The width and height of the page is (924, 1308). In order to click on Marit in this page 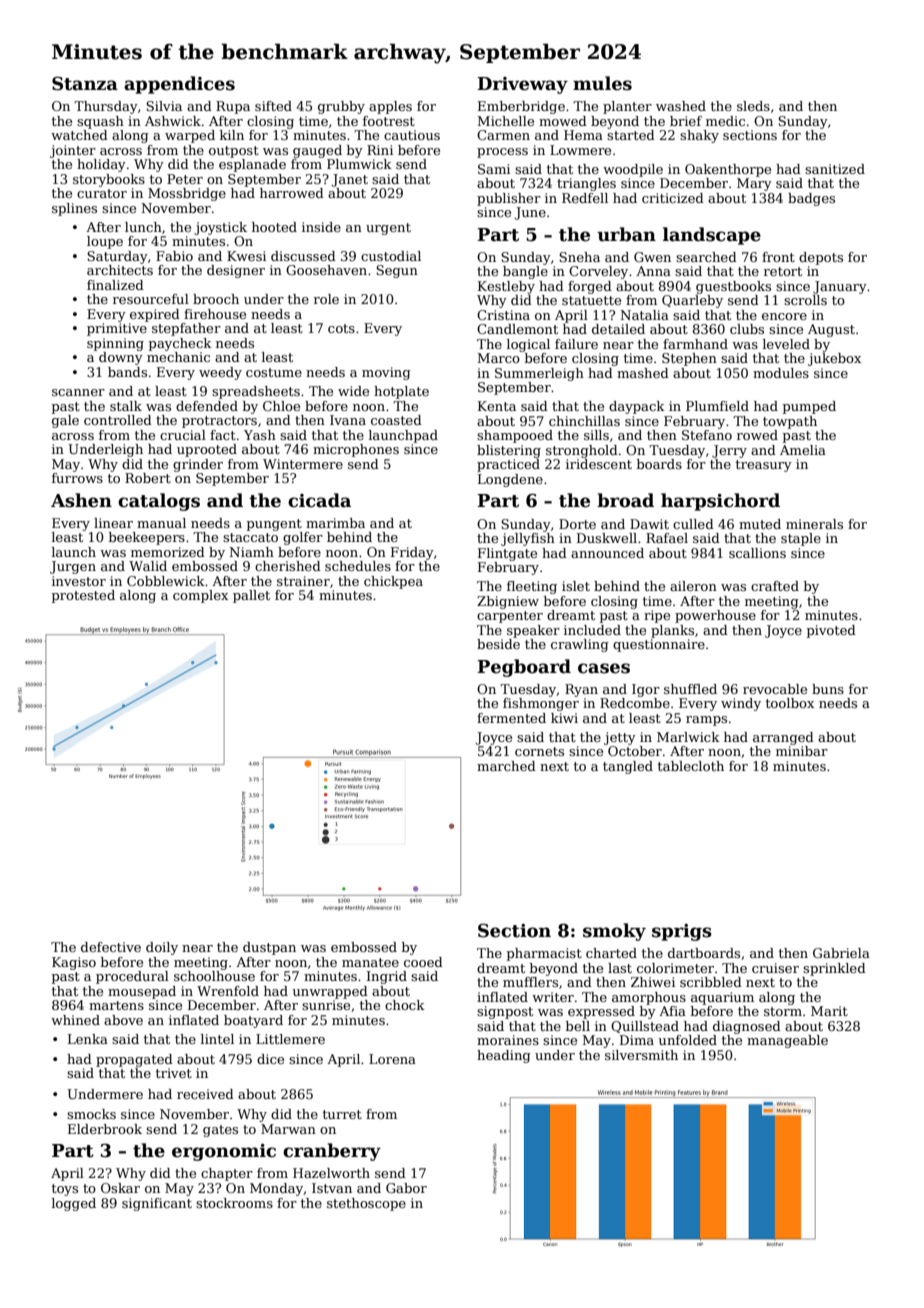, I will do `click(829, 1011)`.
